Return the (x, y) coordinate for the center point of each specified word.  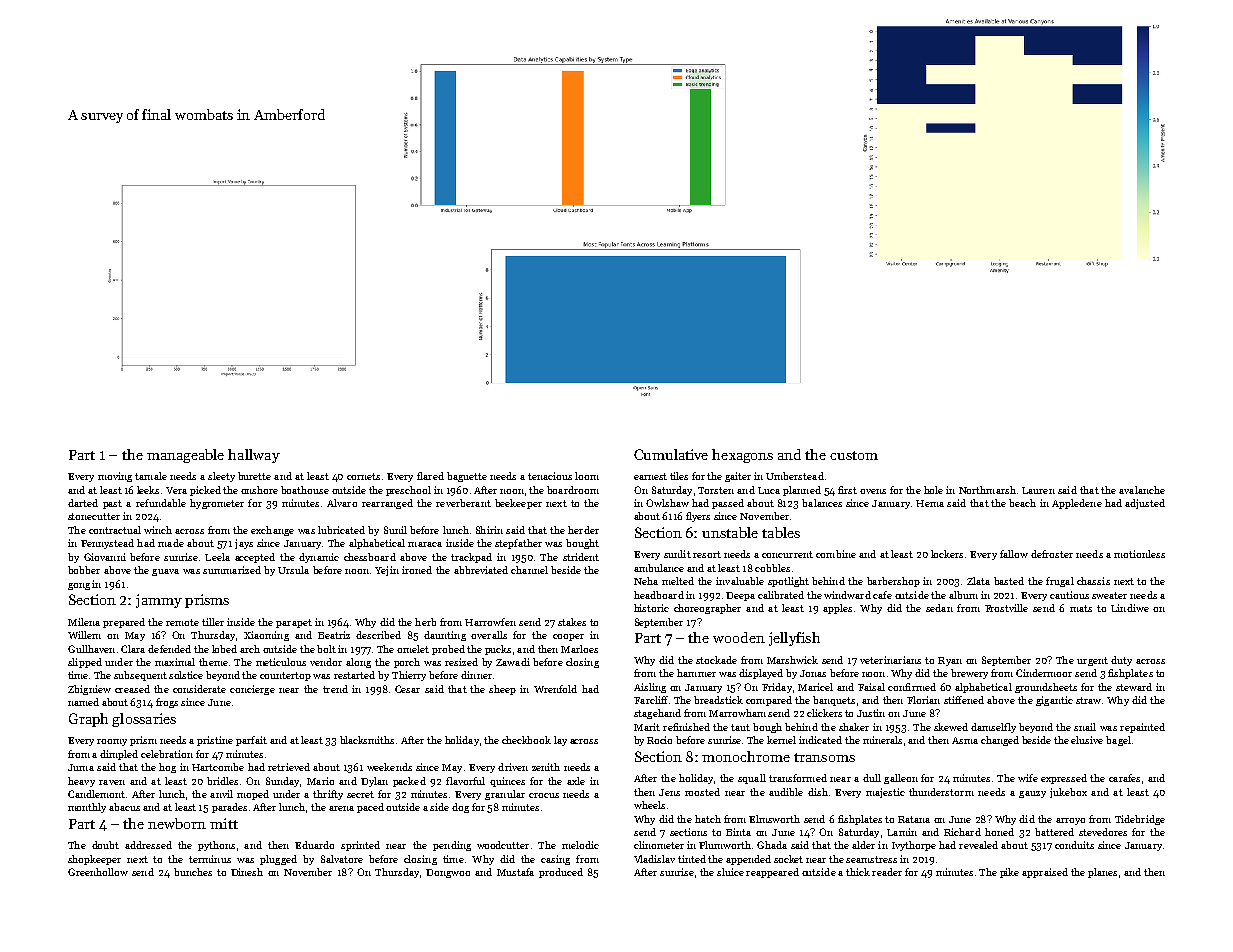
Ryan (950, 661)
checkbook (526, 740)
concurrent (787, 554)
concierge (252, 690)
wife (1028, 778)
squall (752, 779)
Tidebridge (1140, 820)
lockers (947, 554)
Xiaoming (266, 636)
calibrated (781, 595)
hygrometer (217, 504)
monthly (87, 808)
